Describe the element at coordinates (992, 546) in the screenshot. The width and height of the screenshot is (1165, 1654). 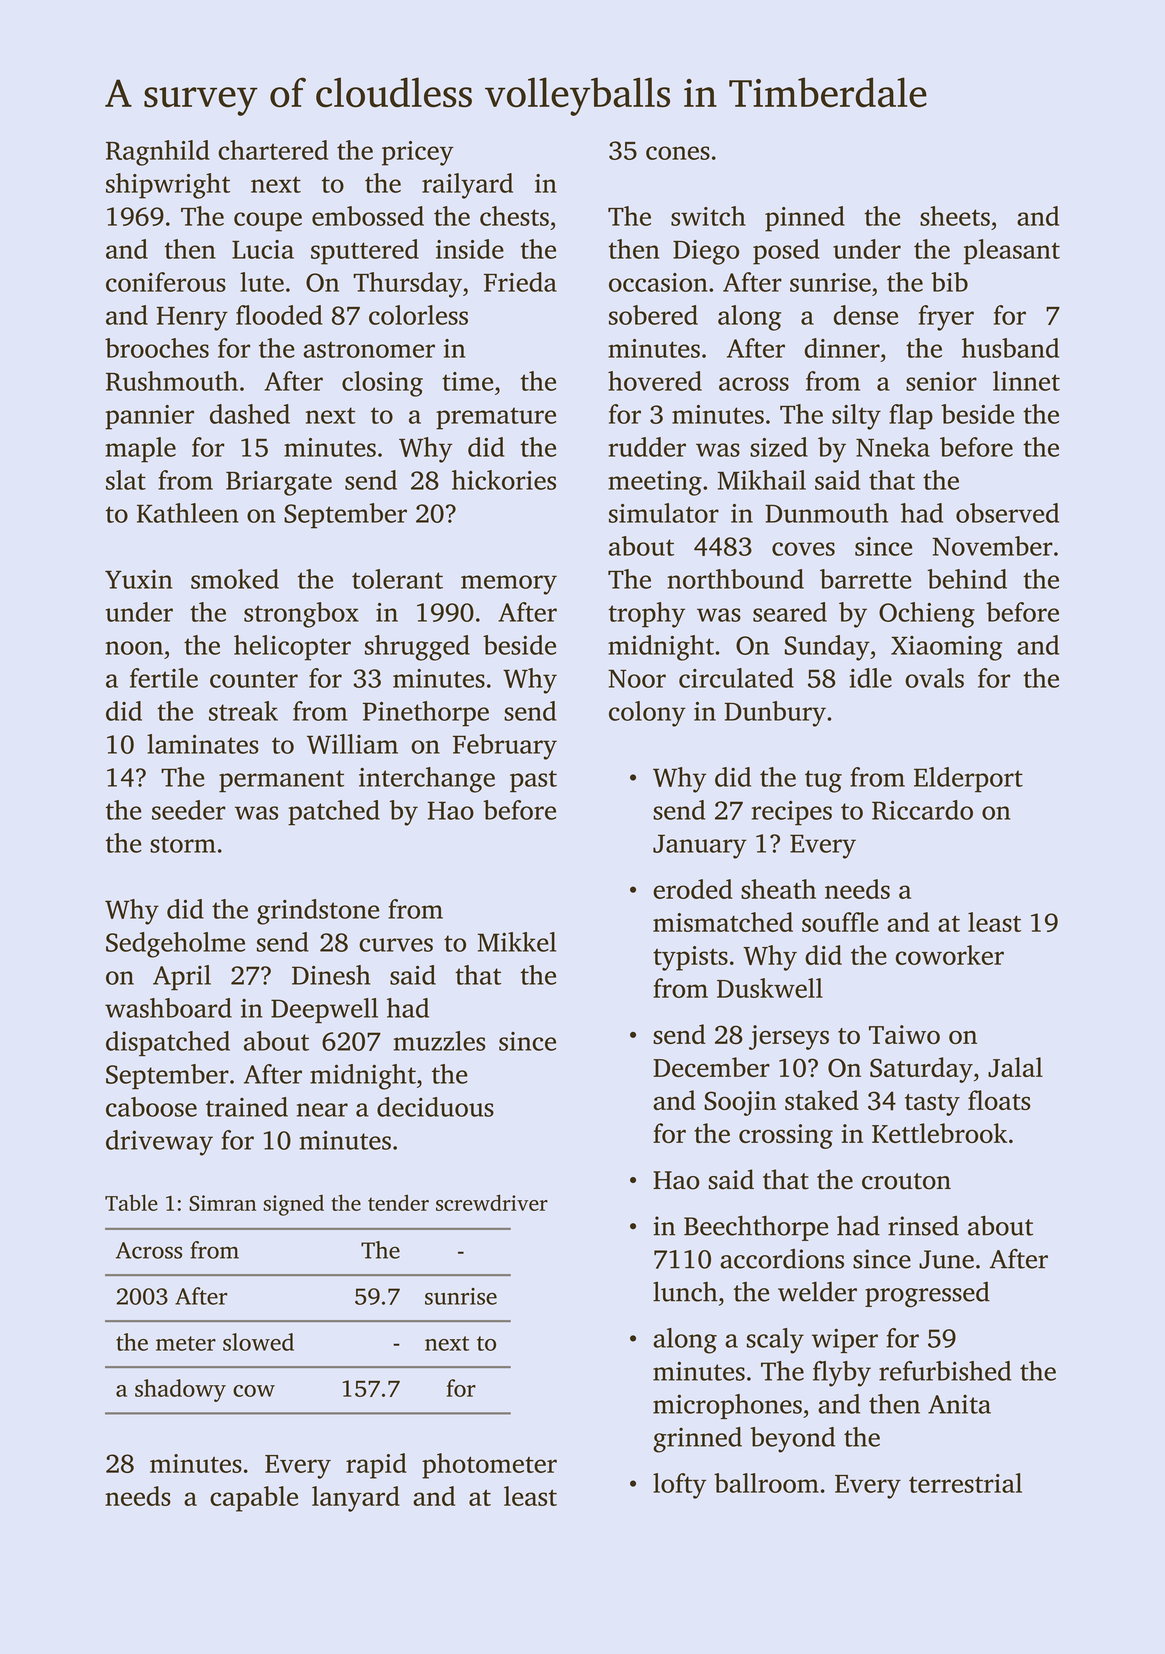
I see `November` at that location.
